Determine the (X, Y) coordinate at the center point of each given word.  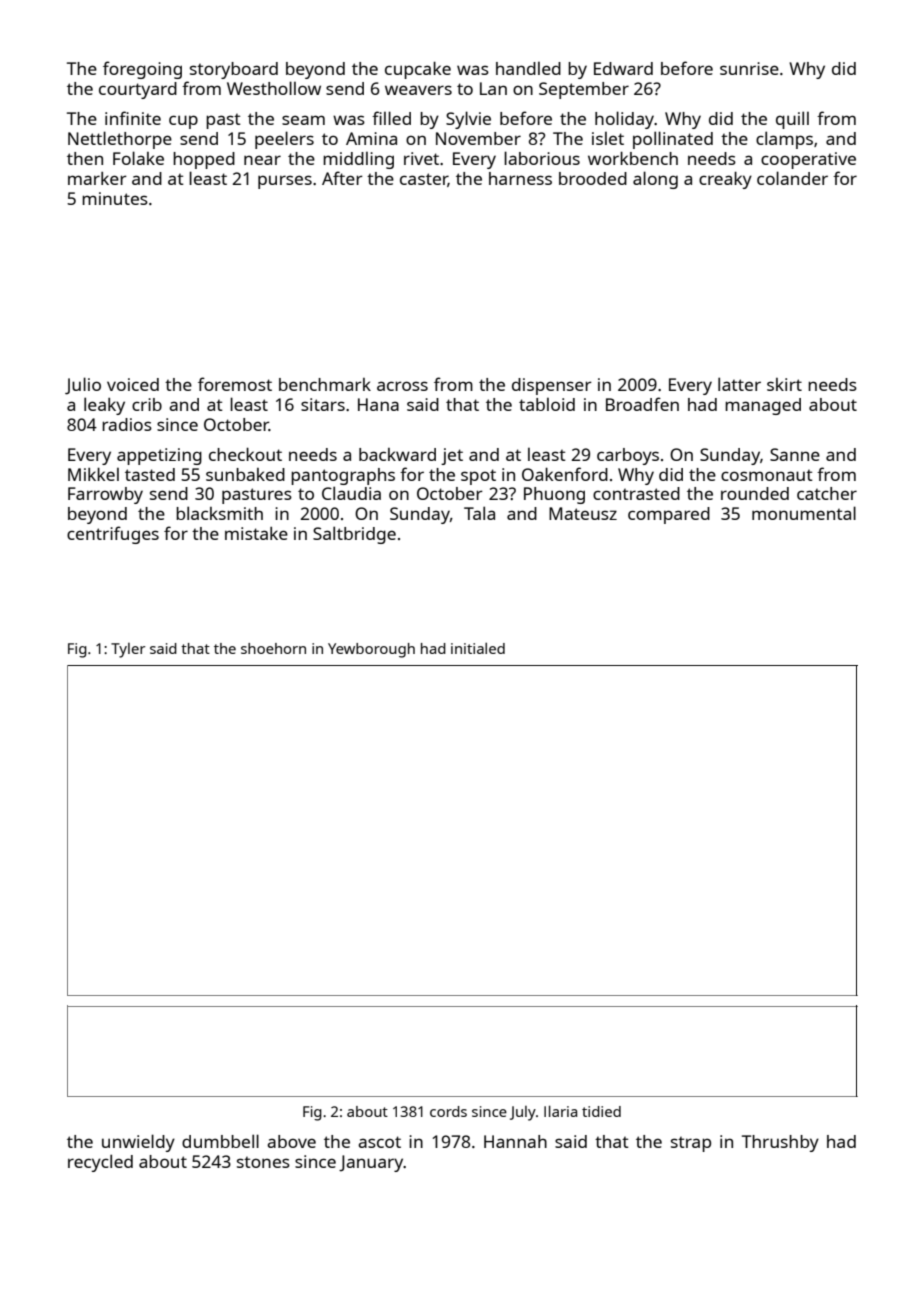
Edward (623, 68)
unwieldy (138, 1143)
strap (691, 1144)
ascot (379, 1142)
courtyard (138, 90)
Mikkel (93, 474)
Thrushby (780, 1143)
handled (528, 68)
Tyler (128, 650)
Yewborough (371, 650)
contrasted (636, 493)
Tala (479, 513)
